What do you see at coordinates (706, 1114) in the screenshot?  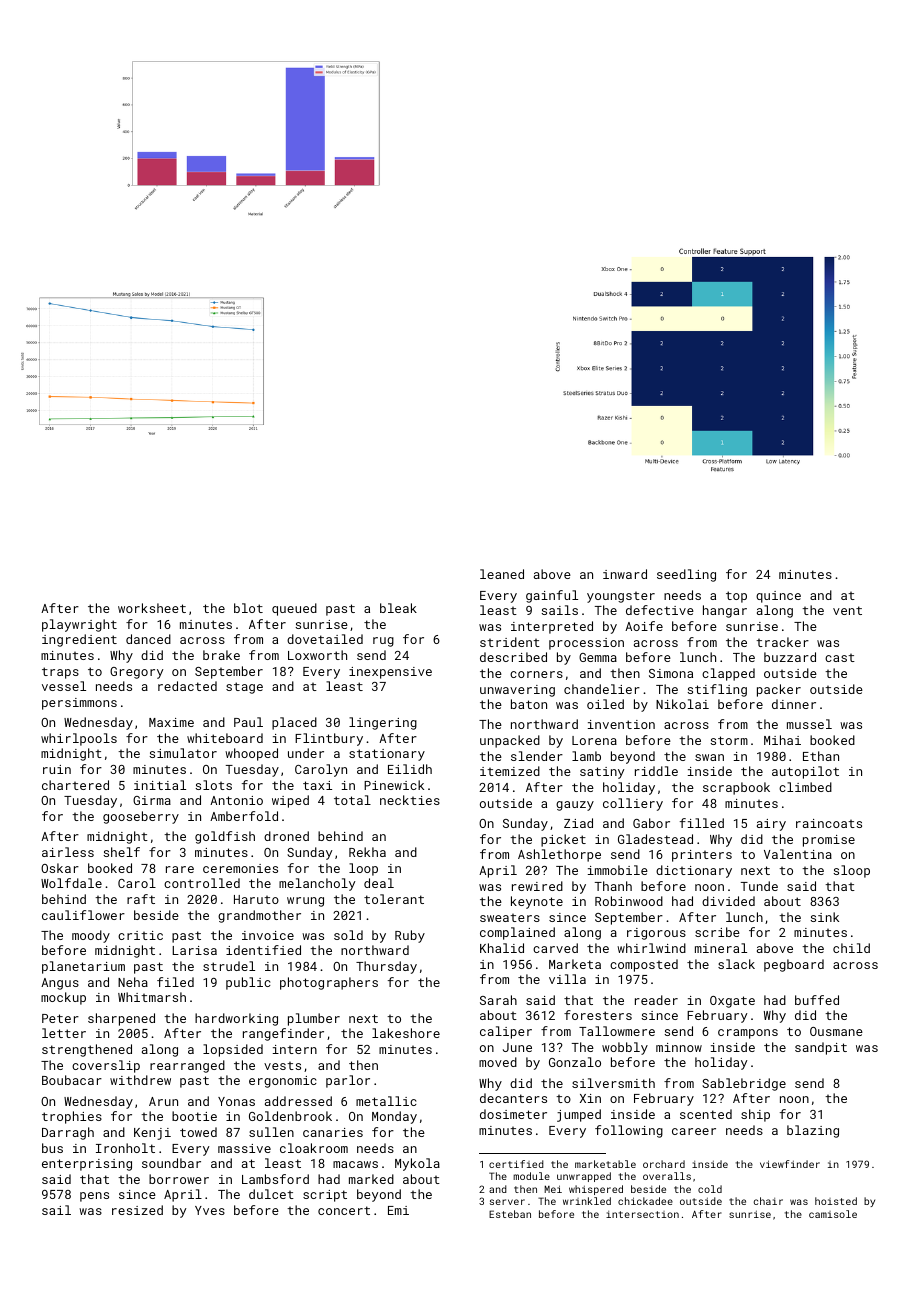 I see `scented` at bounding box center [706, 1114].
